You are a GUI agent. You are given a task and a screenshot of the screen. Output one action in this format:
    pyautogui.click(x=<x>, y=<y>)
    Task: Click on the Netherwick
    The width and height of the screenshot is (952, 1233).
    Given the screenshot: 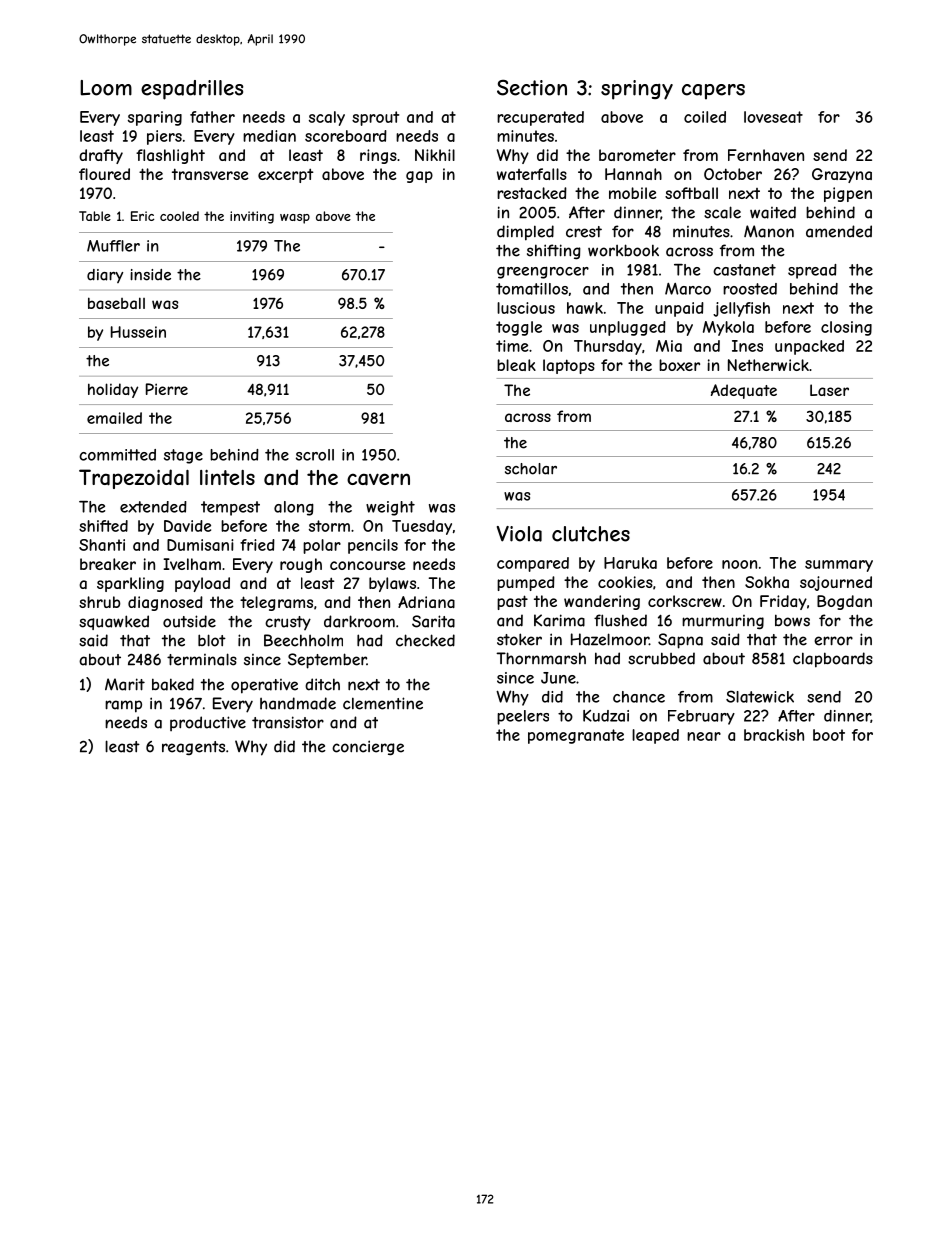 What is the action you would take?
    pyautogui.click(x=768, y=365)
